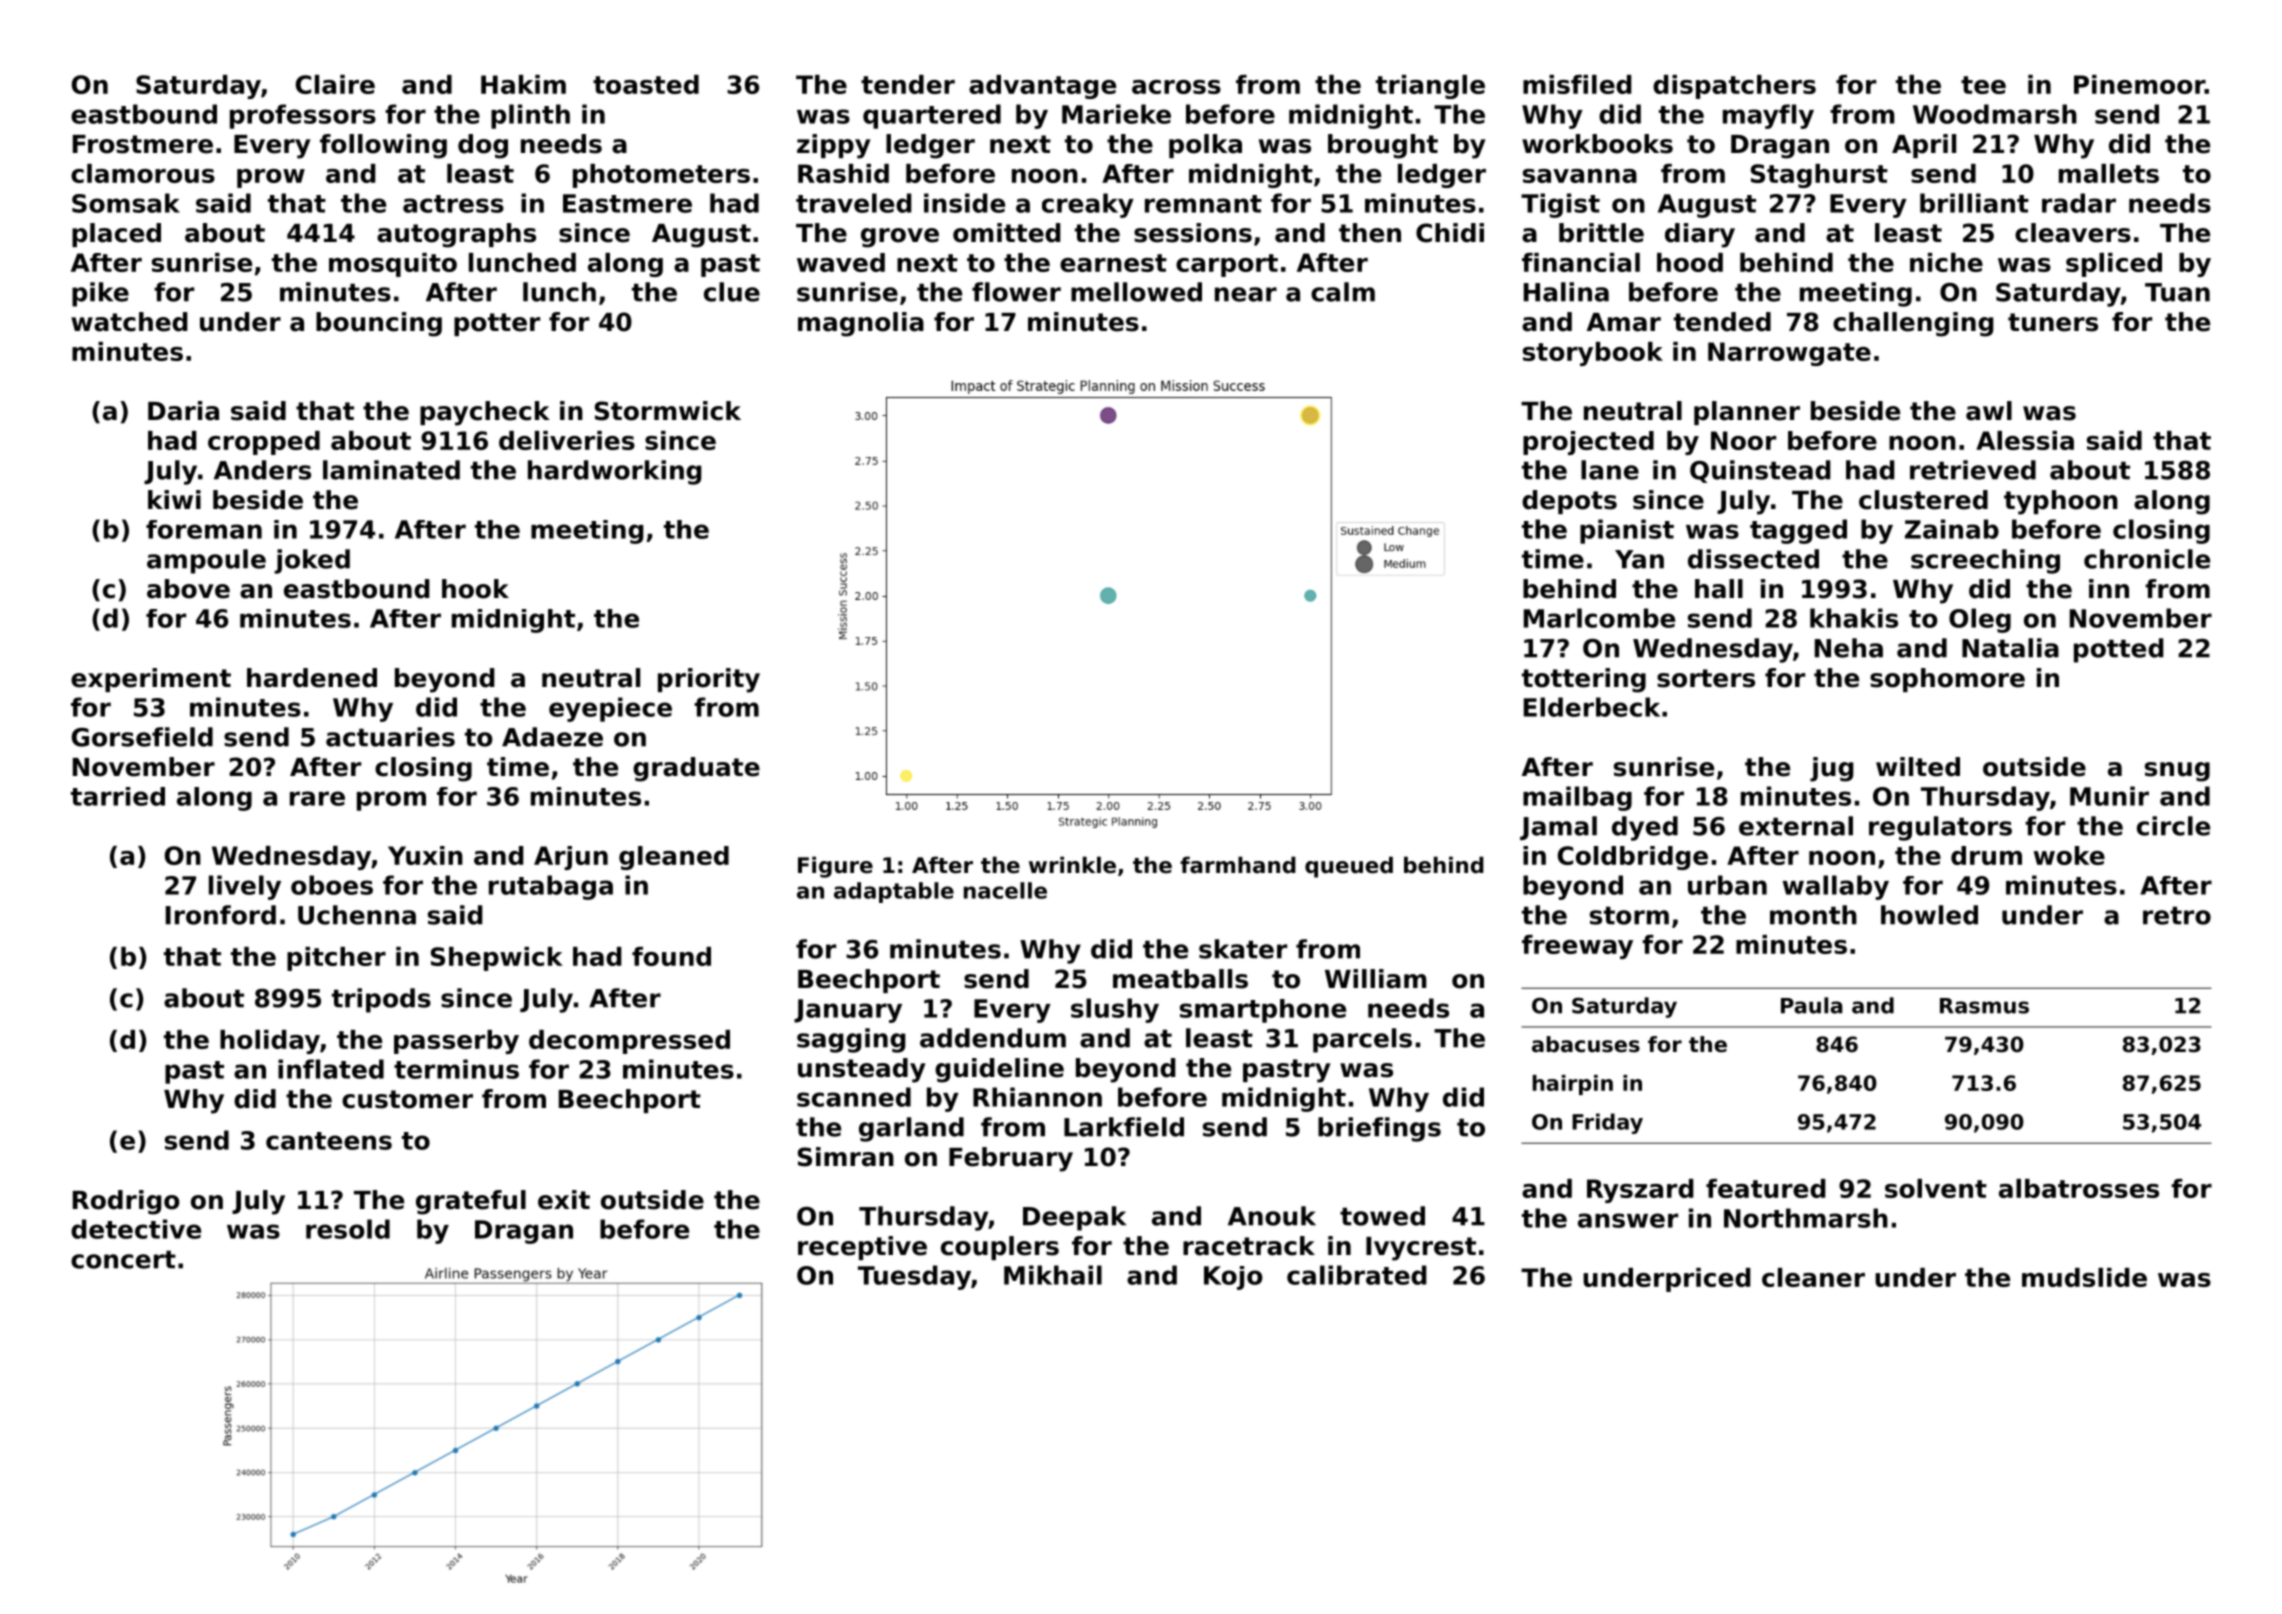 This screenshot has height=1614, width=2282. I want to click on mallets, so click(2109, 173).
